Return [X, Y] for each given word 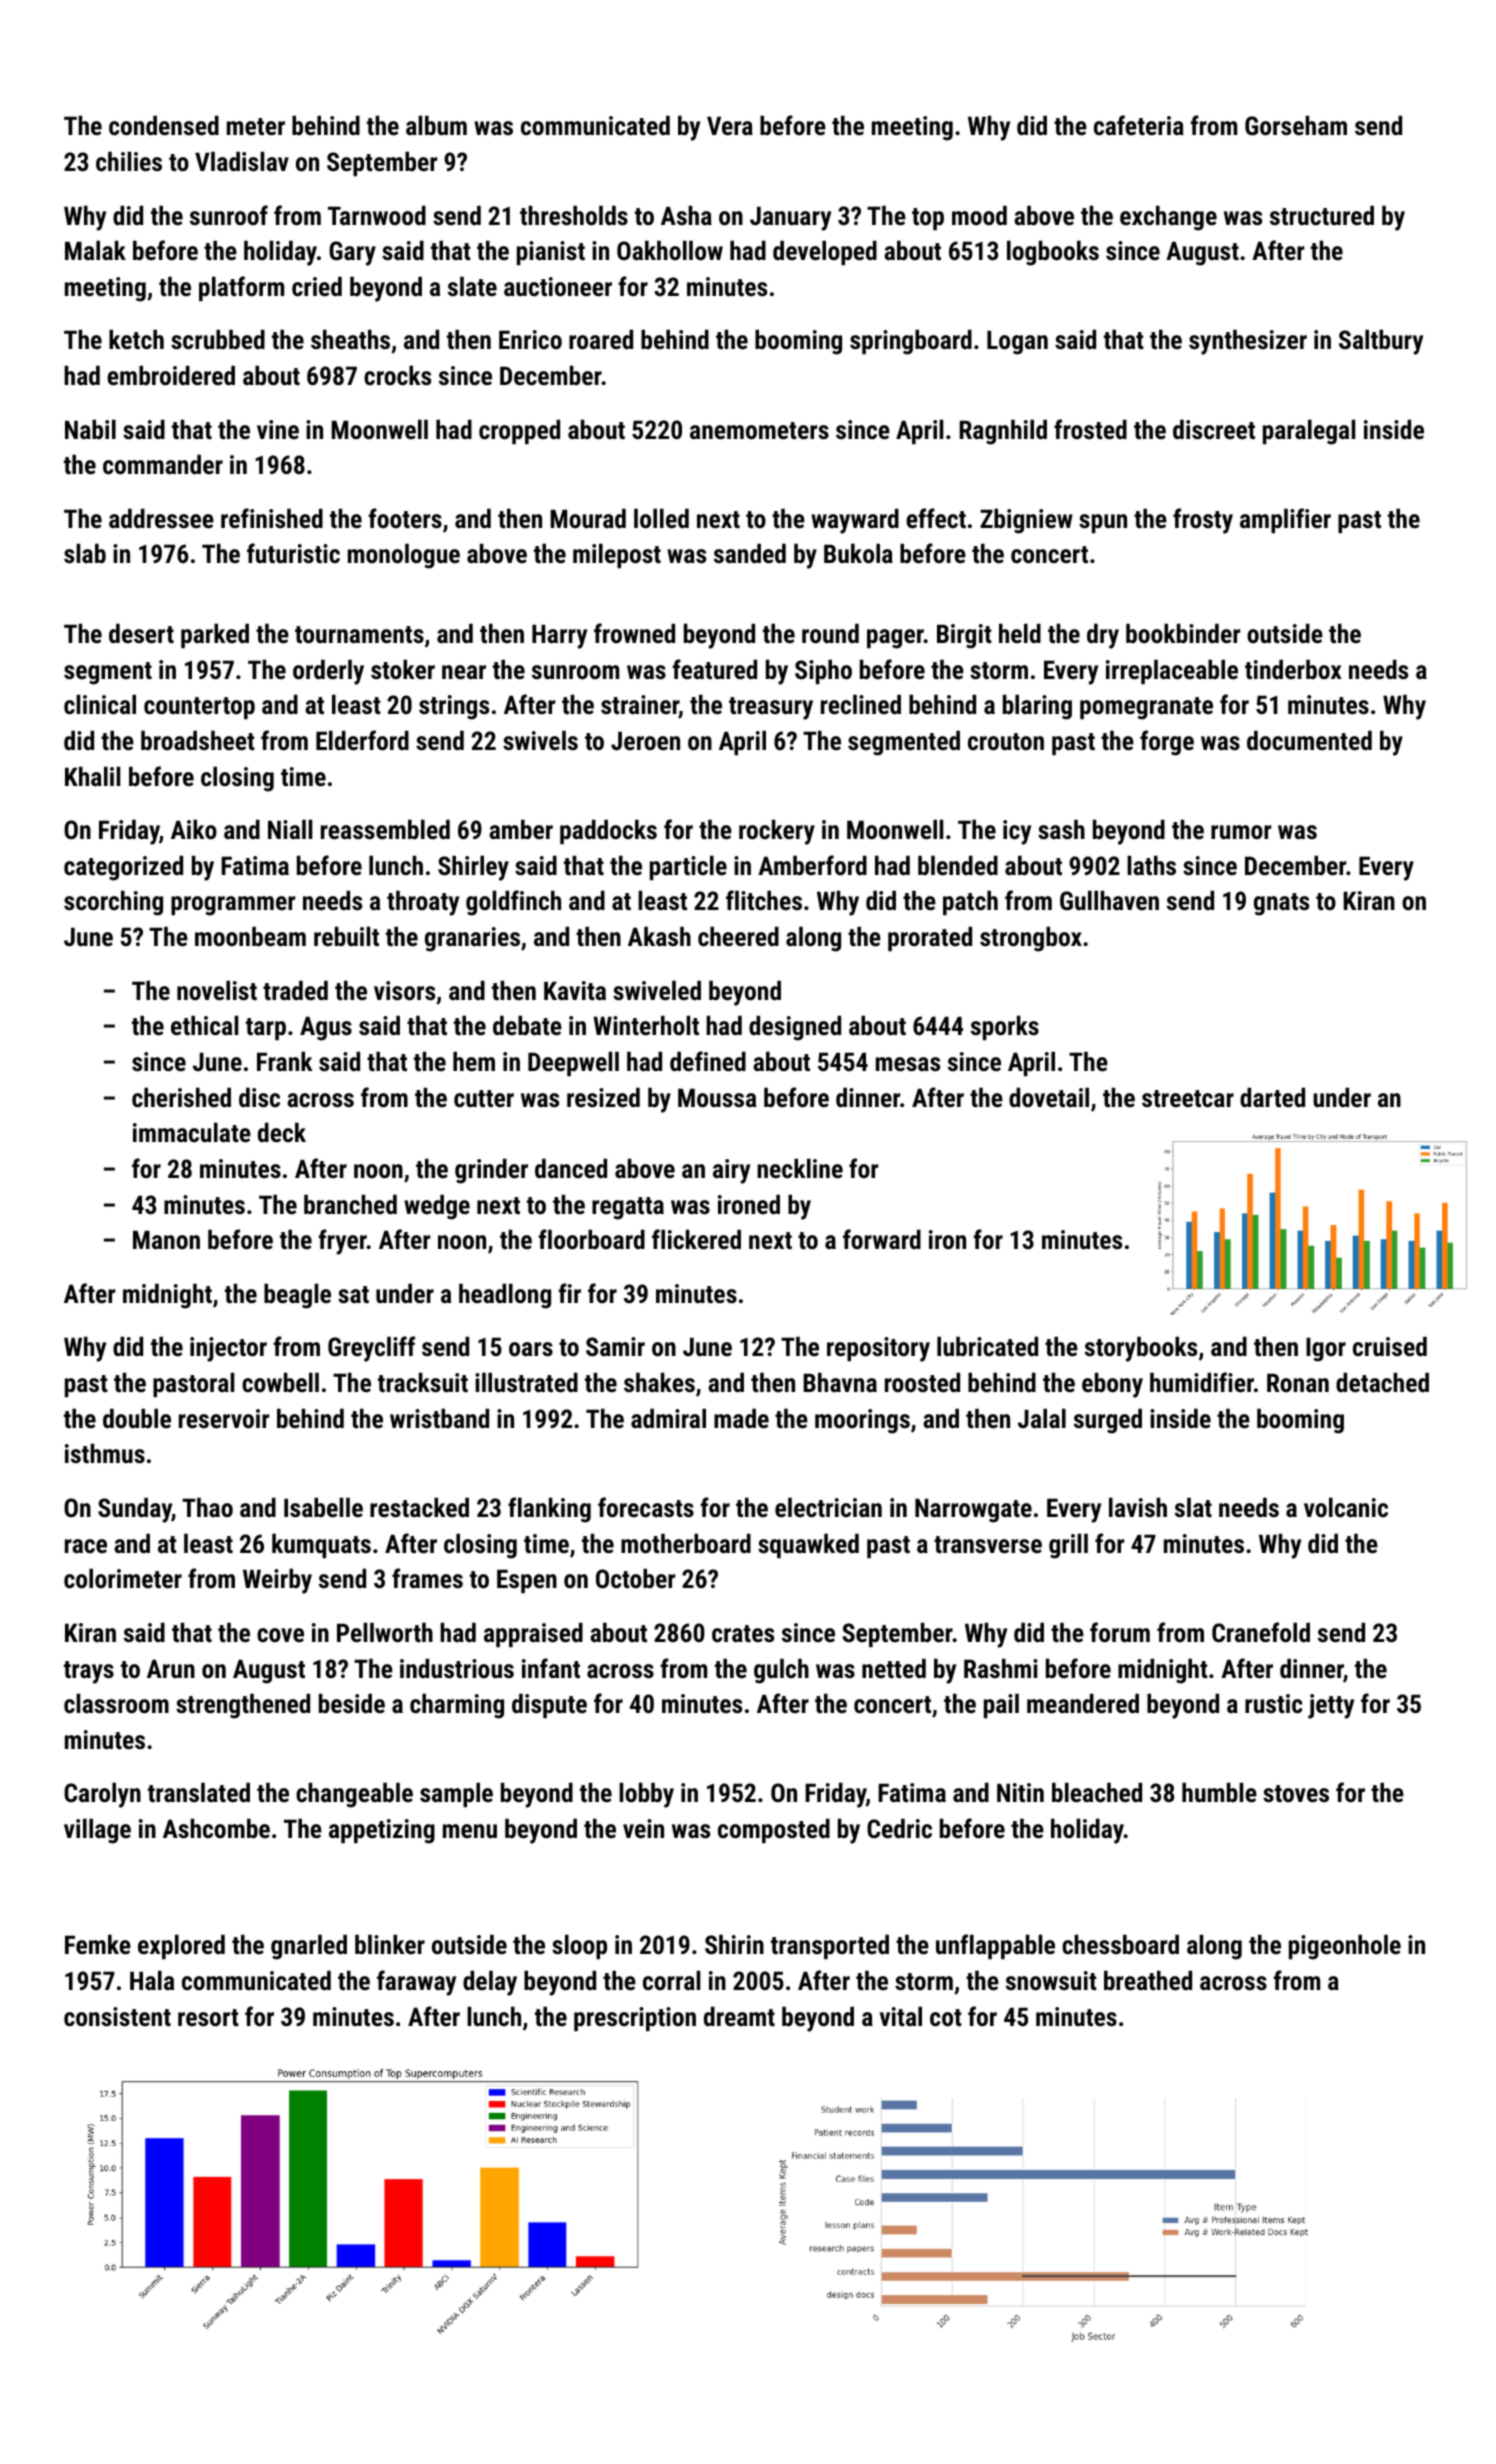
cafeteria [1139, 125]
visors [404, 990]
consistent [117, 2016]
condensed [164, 125]
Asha [686, 215]
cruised [1390, 1346]
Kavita [575, 990]
